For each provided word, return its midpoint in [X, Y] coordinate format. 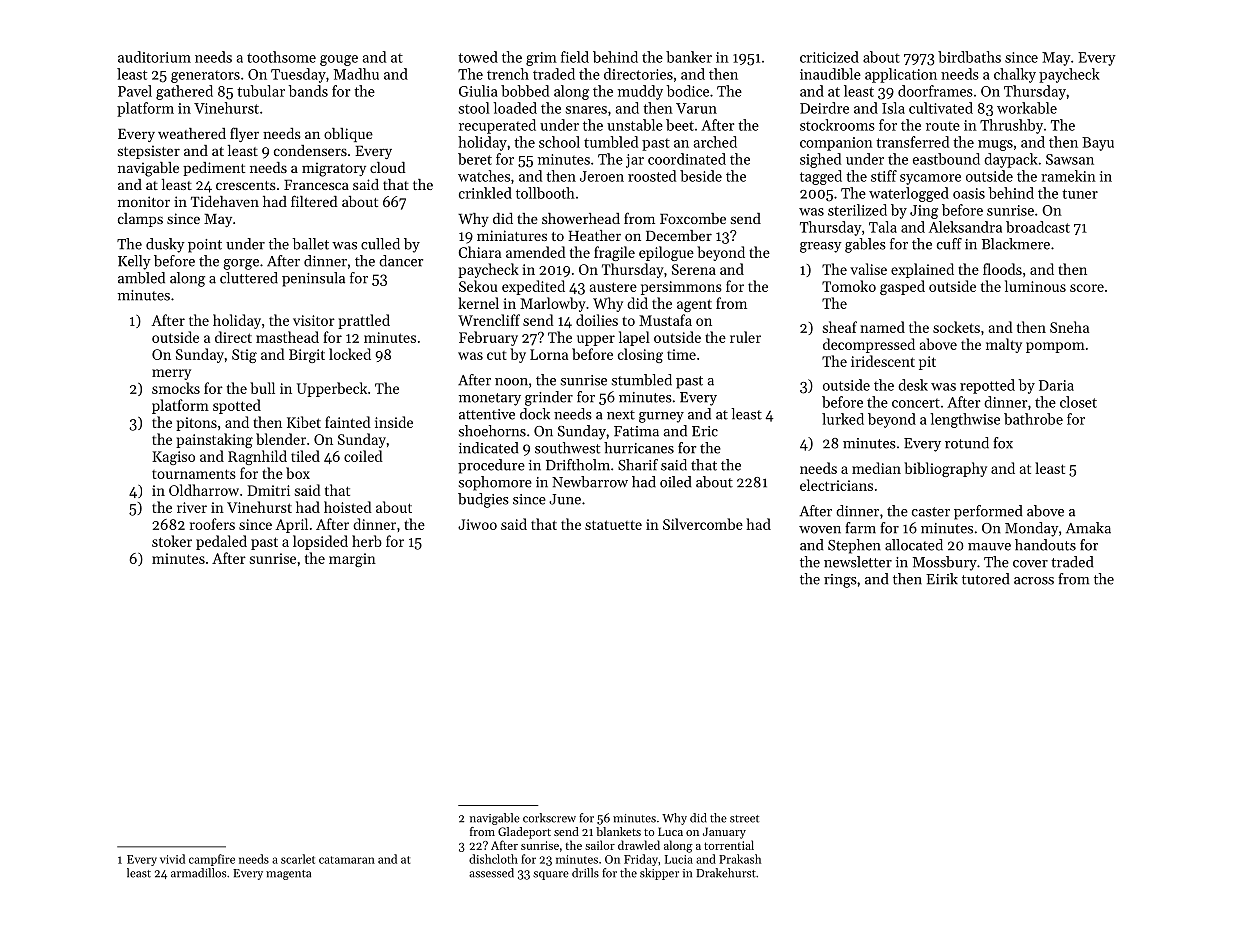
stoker [172, 541]
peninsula [313, 279]
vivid [172, 859]
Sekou [478, 286]
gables [865, 245]
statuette [613, 525]
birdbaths [969, 57]
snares [586, 110]
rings [840, 581]
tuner [1080, 194]
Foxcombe [693, 218]
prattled [364, 321]
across [1034, 581]
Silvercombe [703, 524]
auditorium [154, 57]
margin [352, 560]
